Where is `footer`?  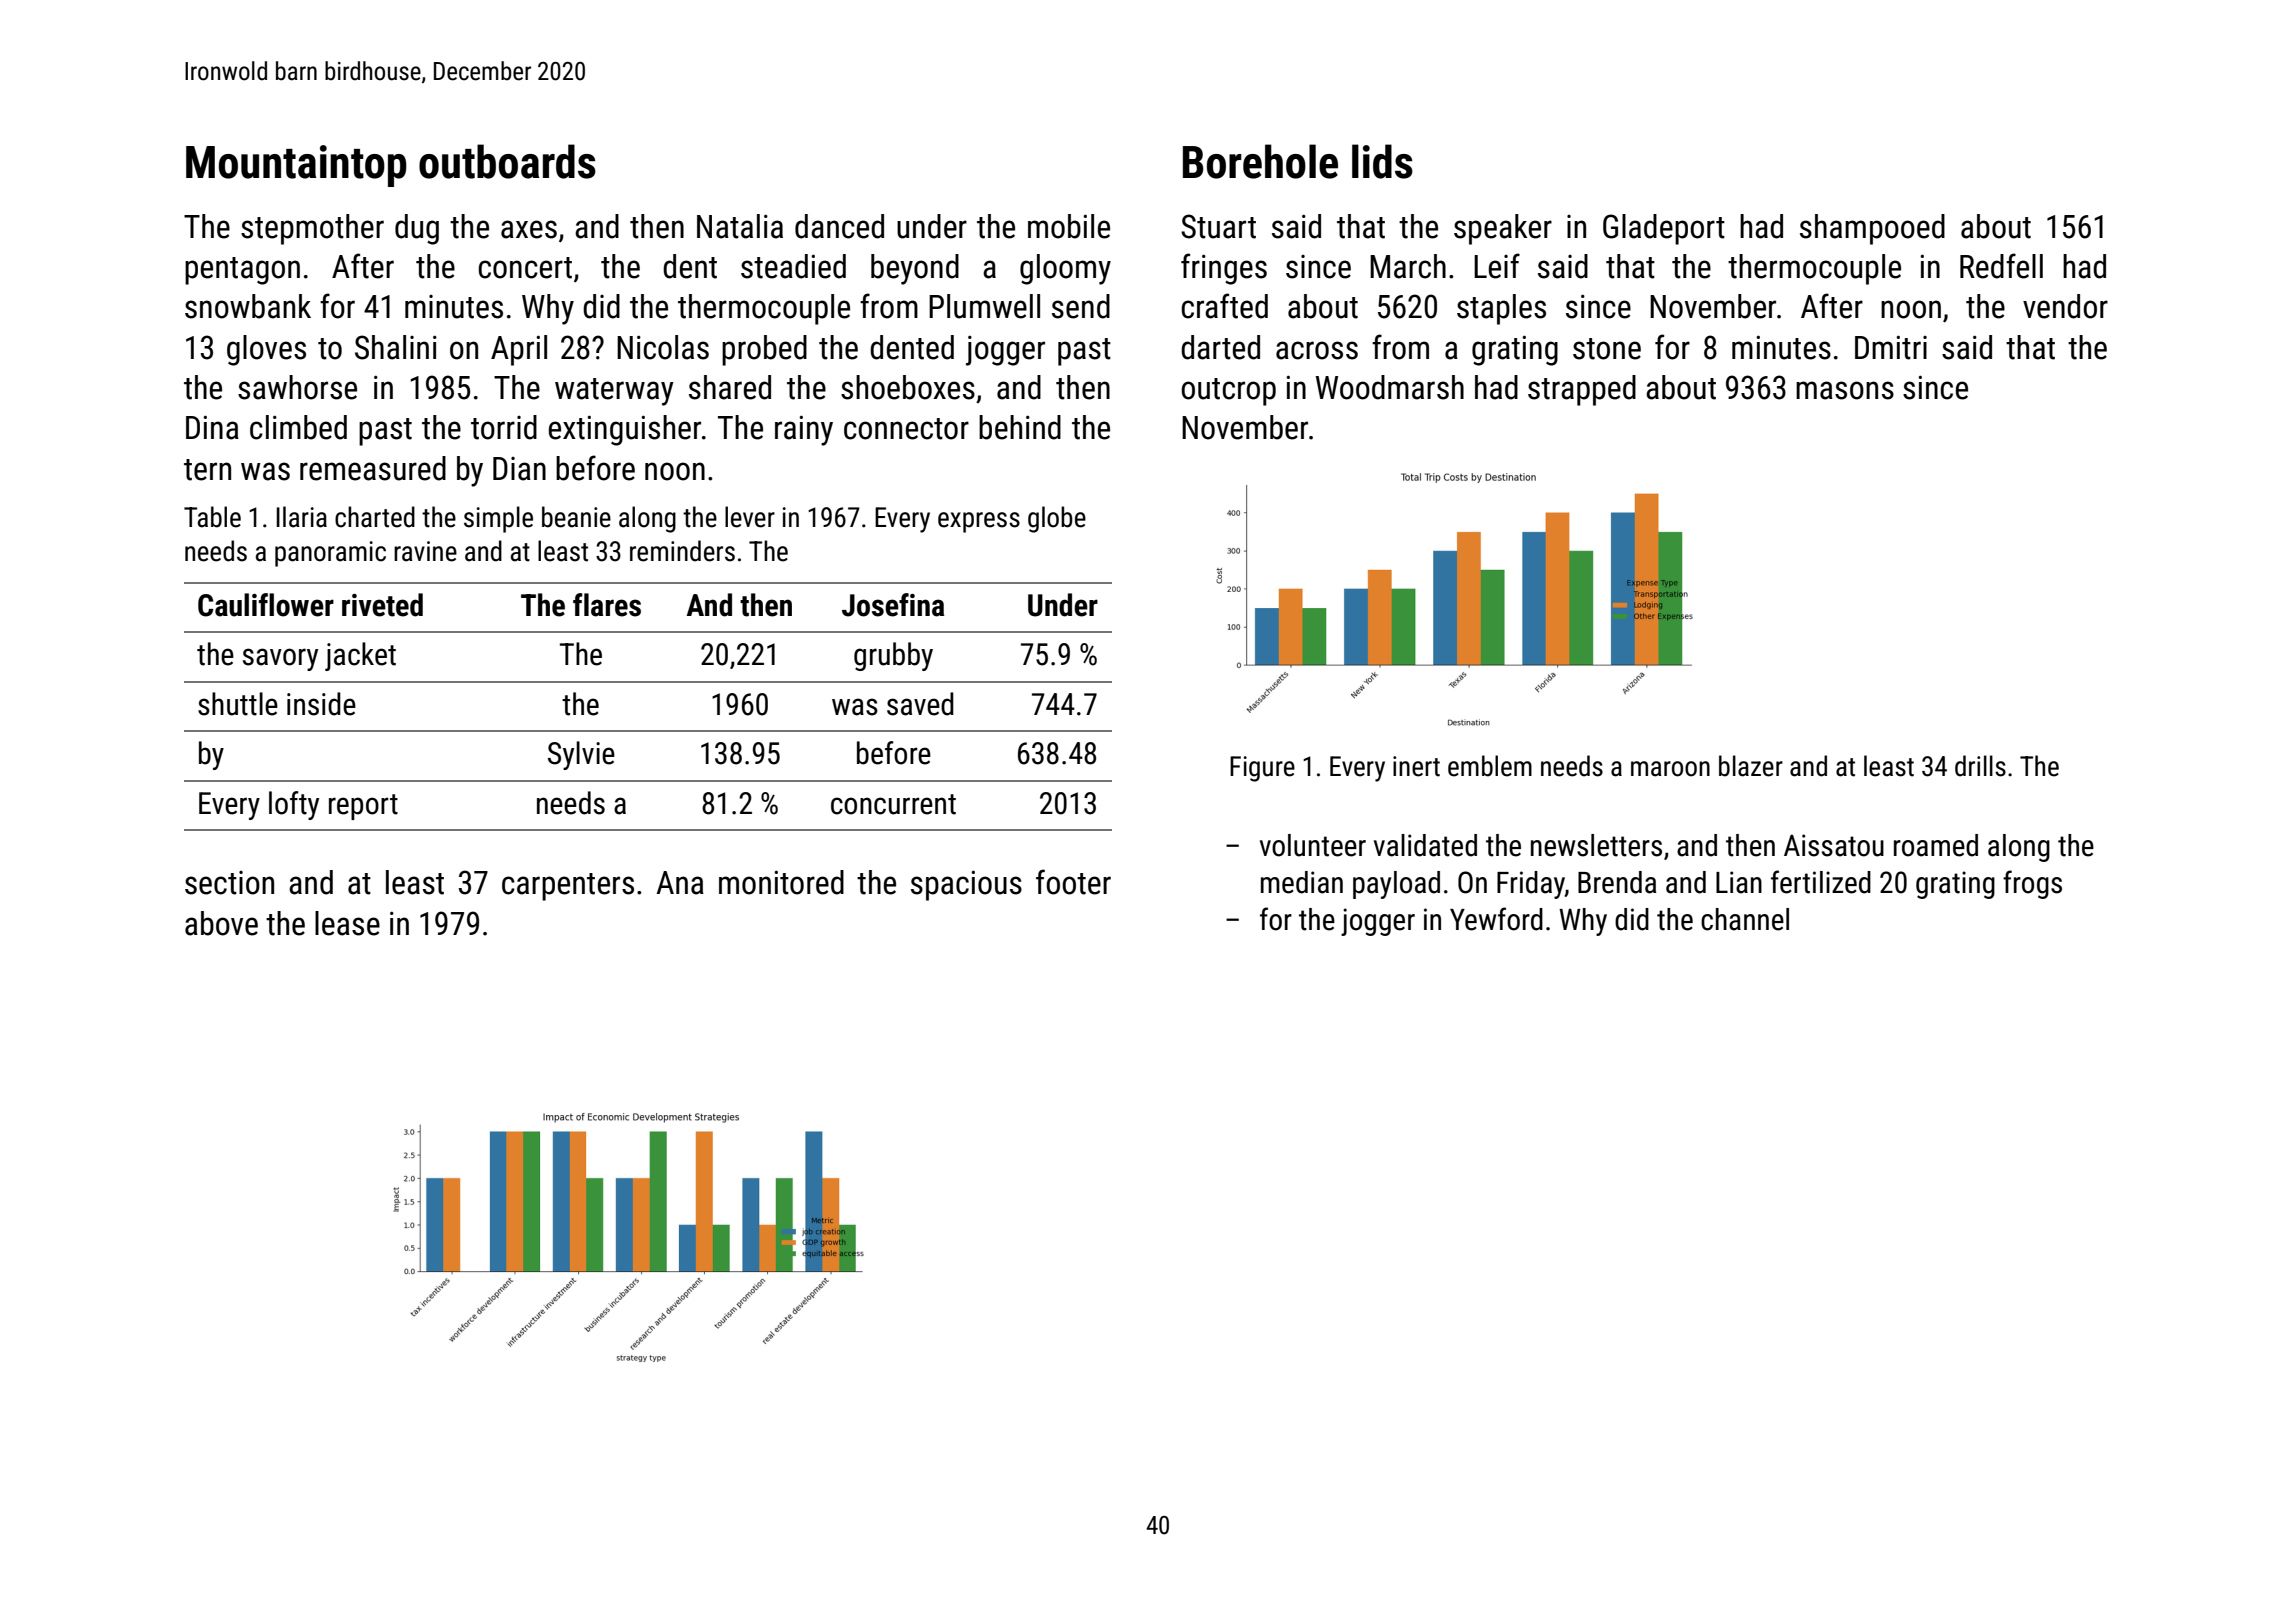
footer is located at coordinates (1073, 882).
